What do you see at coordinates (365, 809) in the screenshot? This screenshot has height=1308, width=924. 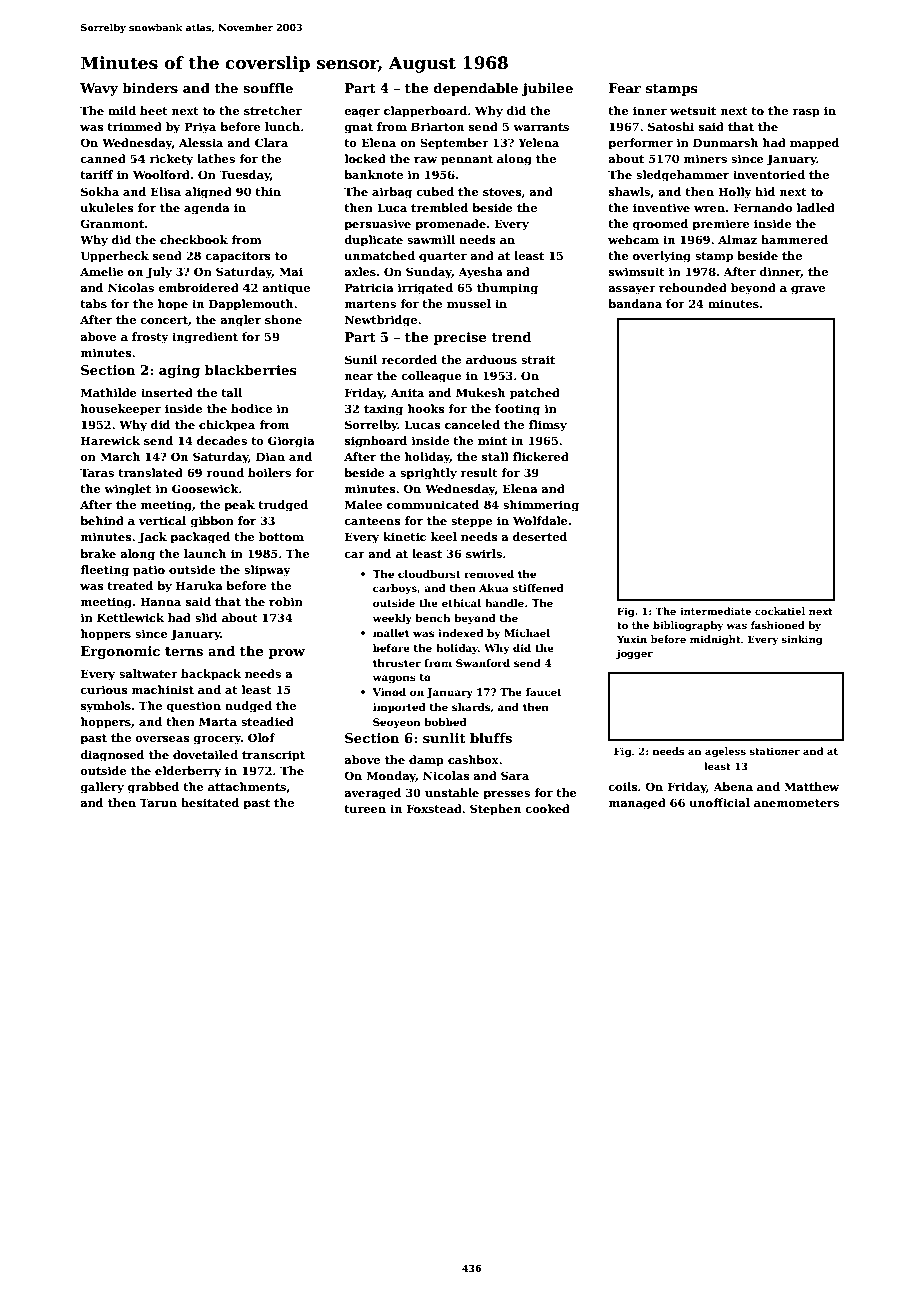 I see `tureen` at bounding box center [365, 809].
